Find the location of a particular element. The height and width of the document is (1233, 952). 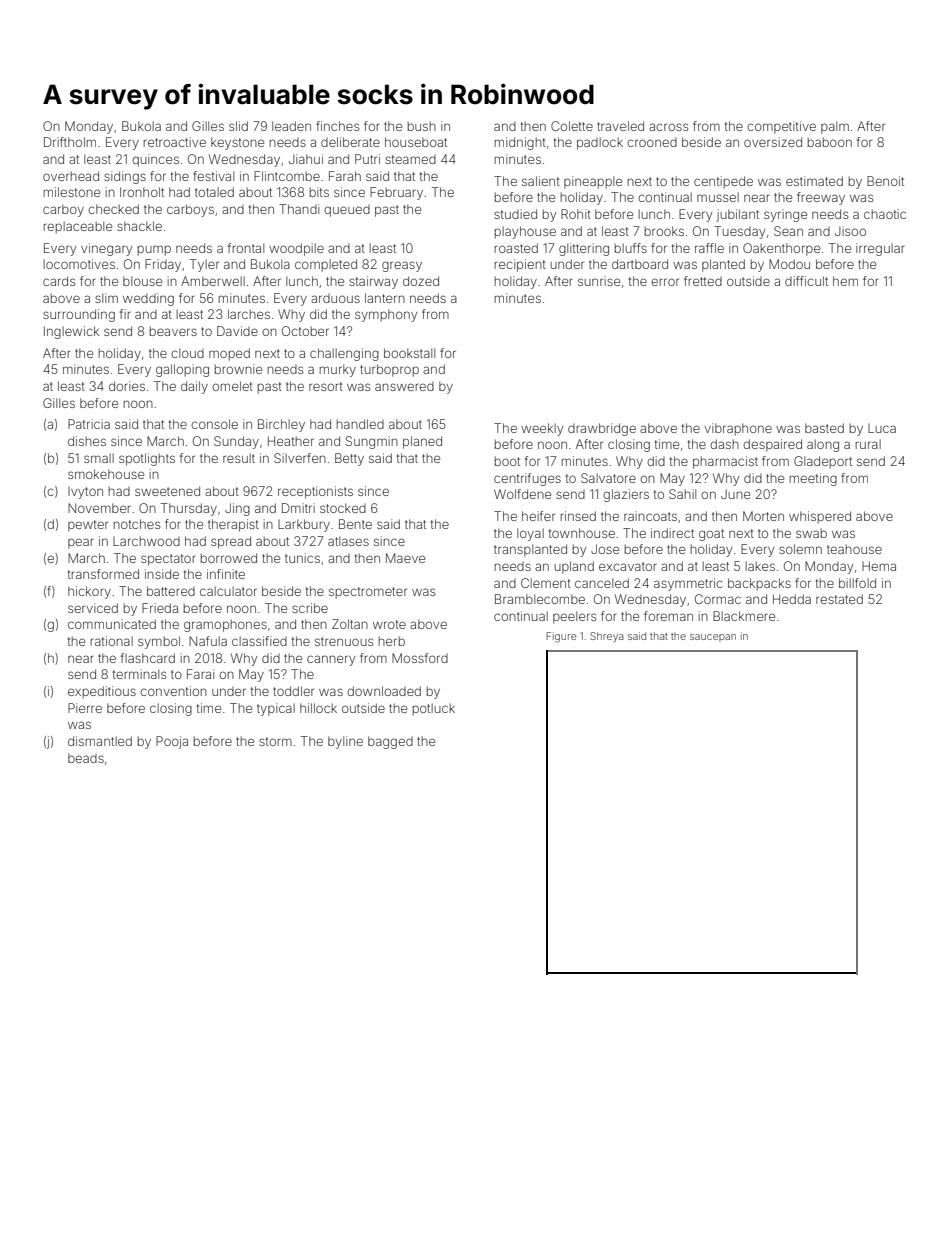

studied is located at coordinates (515, 214).
